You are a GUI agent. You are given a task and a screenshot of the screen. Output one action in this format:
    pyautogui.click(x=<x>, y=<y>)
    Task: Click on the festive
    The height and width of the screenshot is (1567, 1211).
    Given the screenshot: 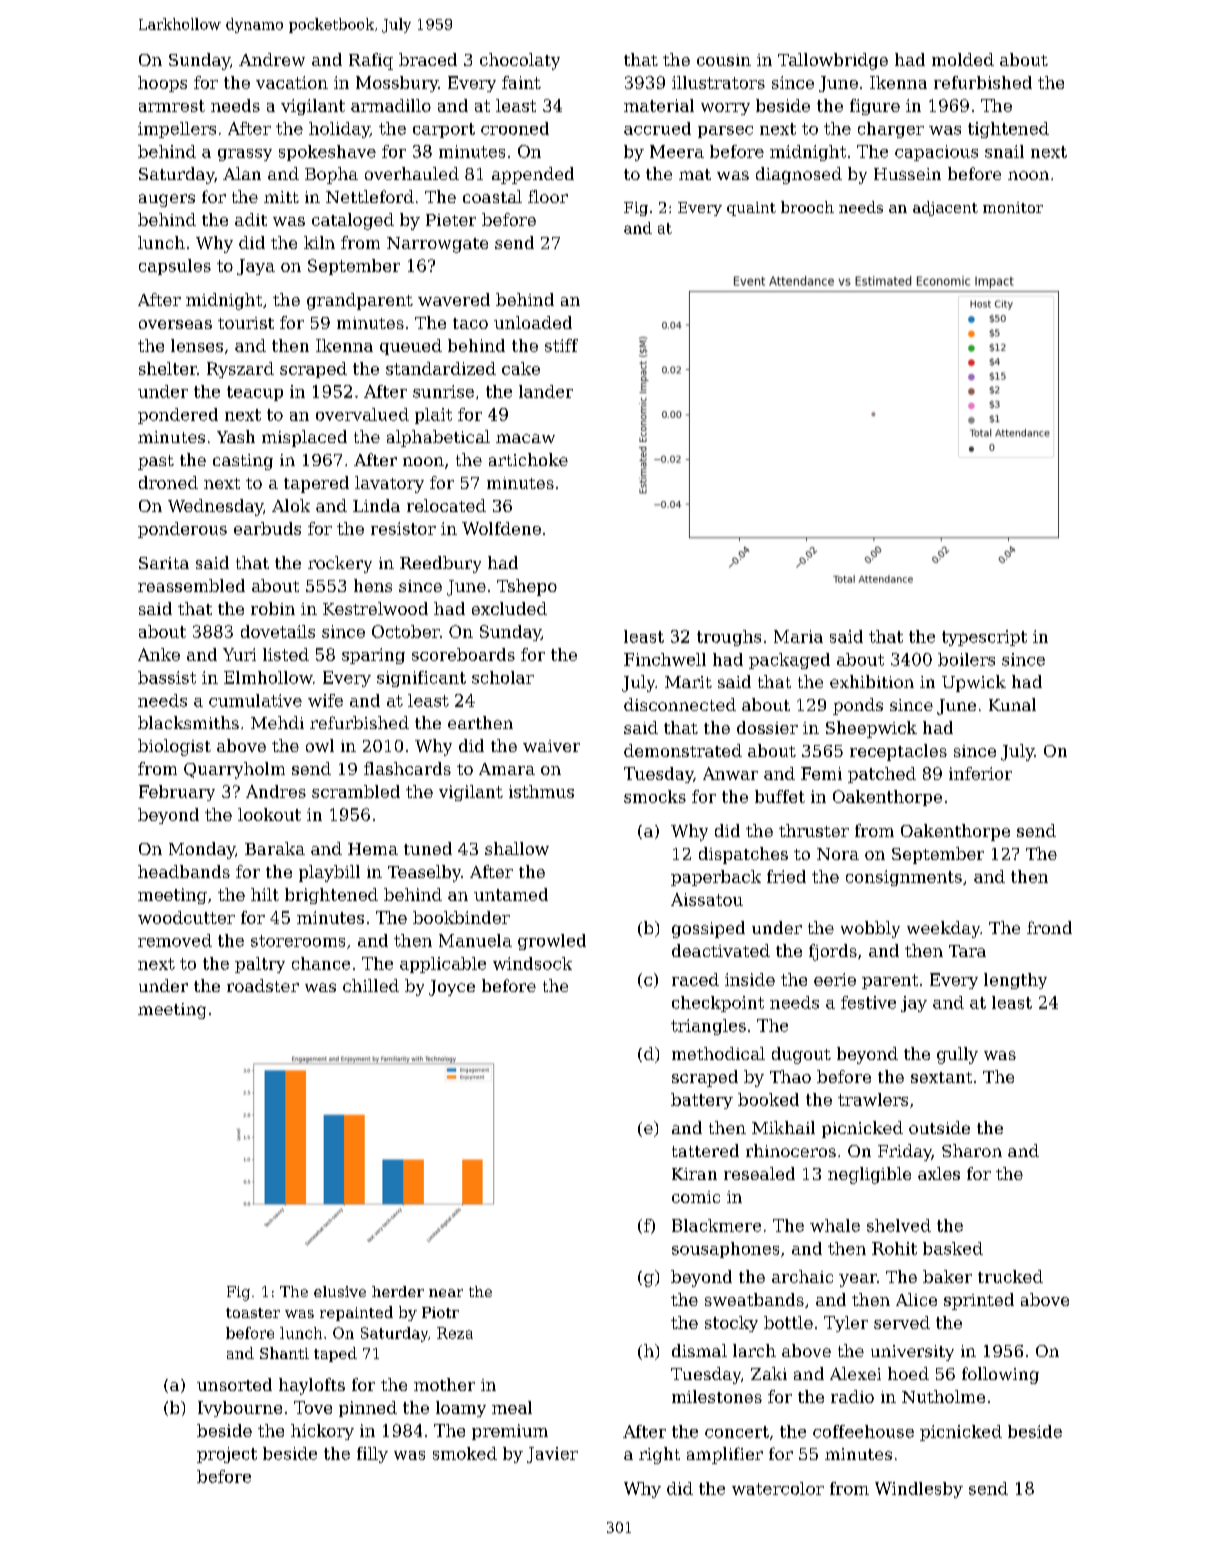 What is the action you would take?
    pyautogui.click(x=868, y=1002)
